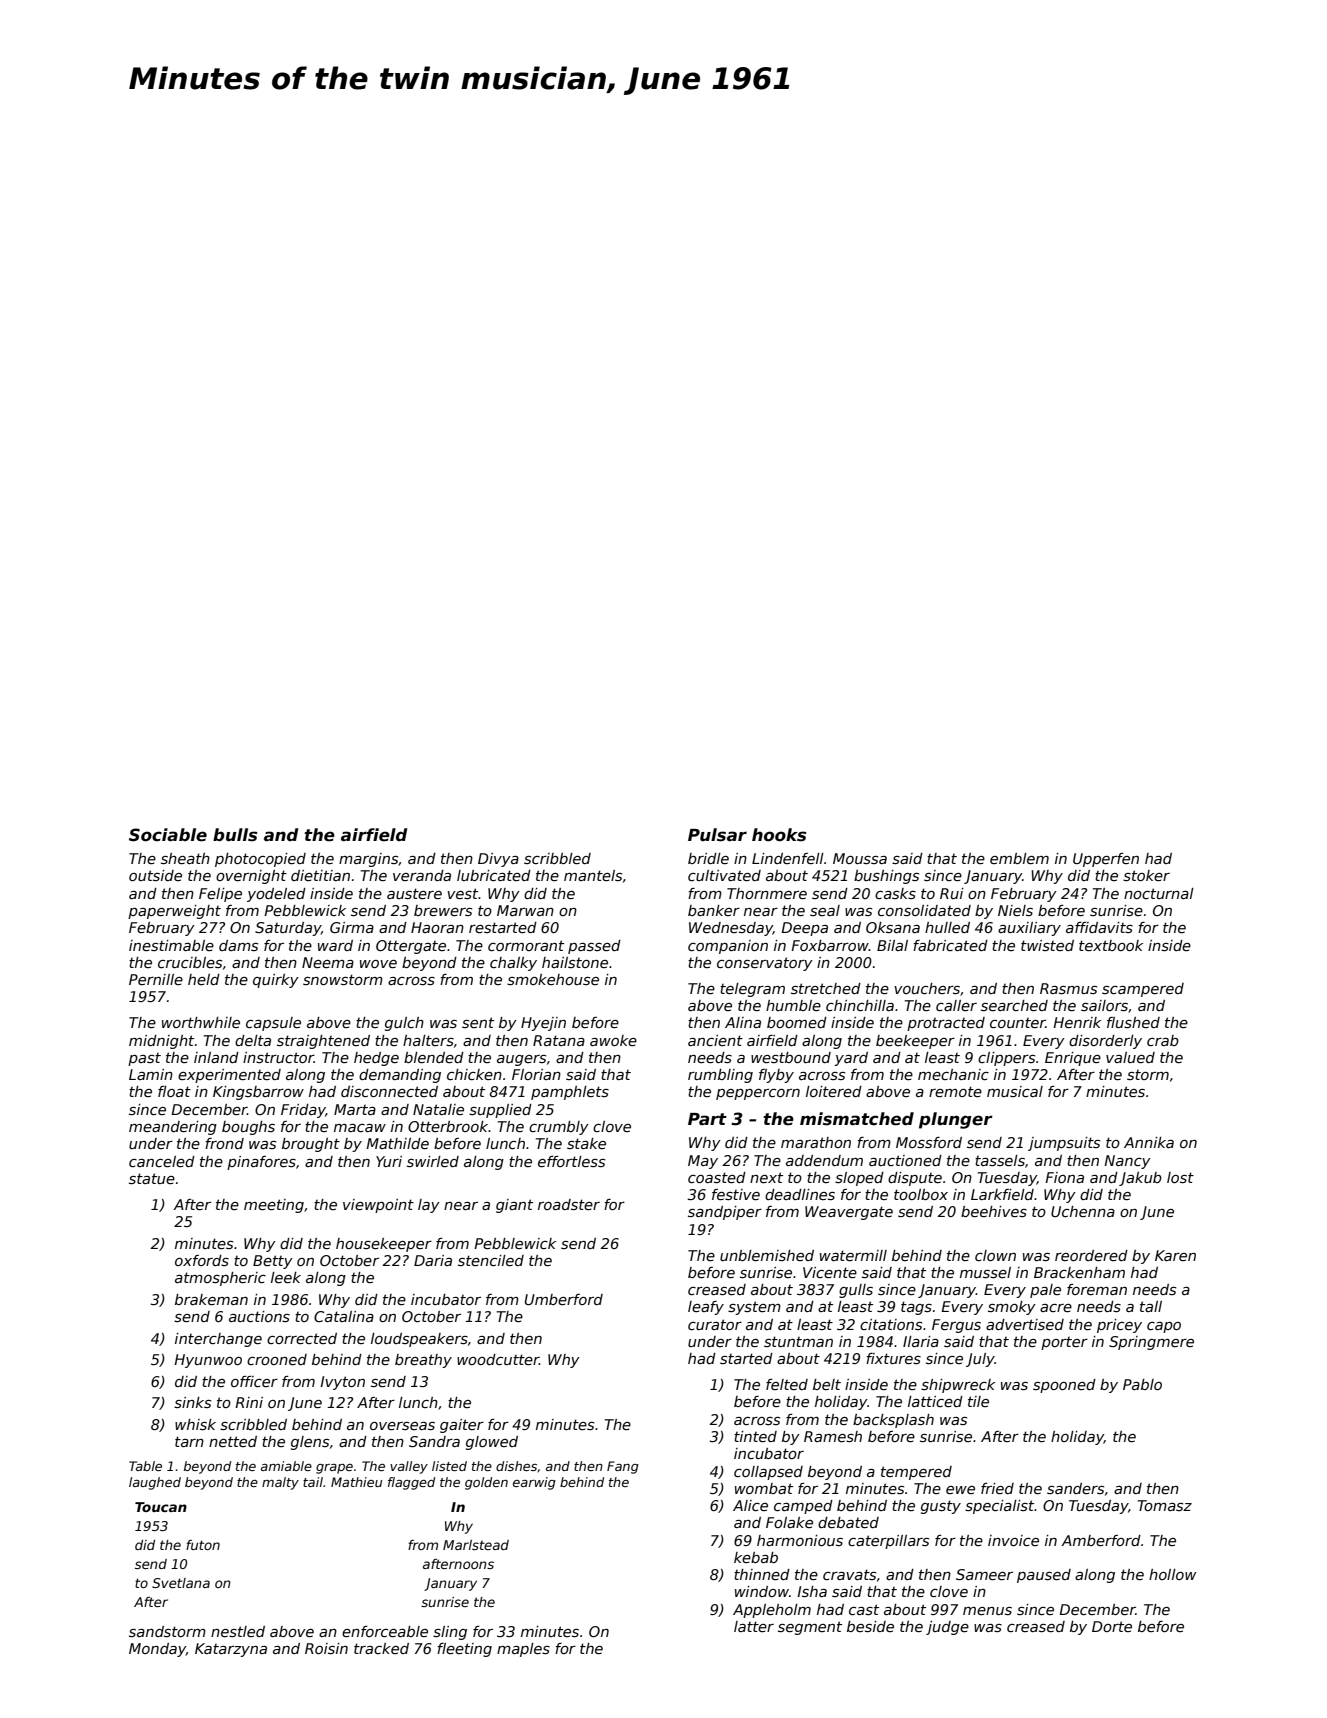 The image size is (1327, 1718). What do you see at coordinates (231, 1650) in the image?
I see `Katarzyna` at bounding box center [231, 1650].
